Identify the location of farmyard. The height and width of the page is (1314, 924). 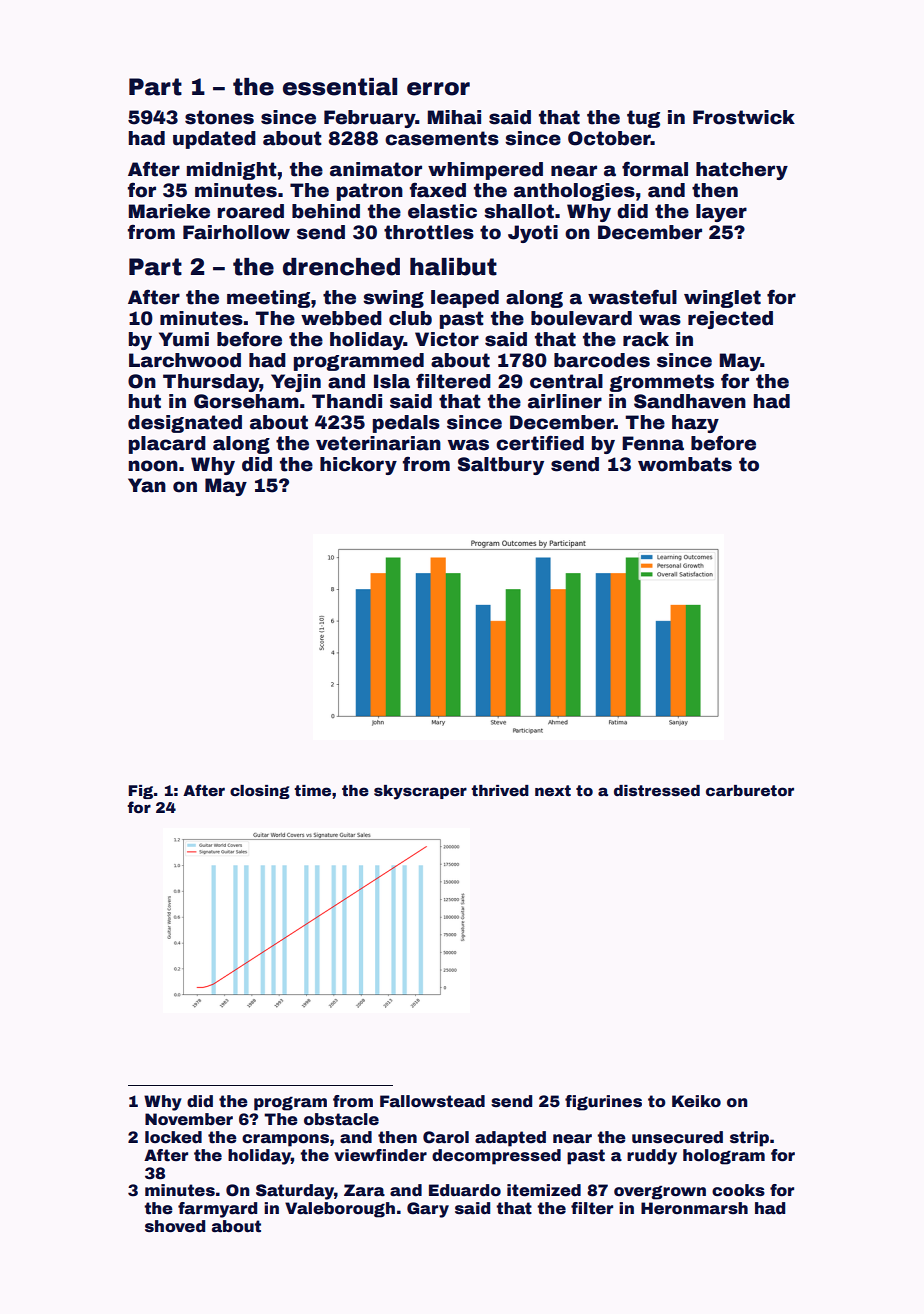
(217, 1210).
